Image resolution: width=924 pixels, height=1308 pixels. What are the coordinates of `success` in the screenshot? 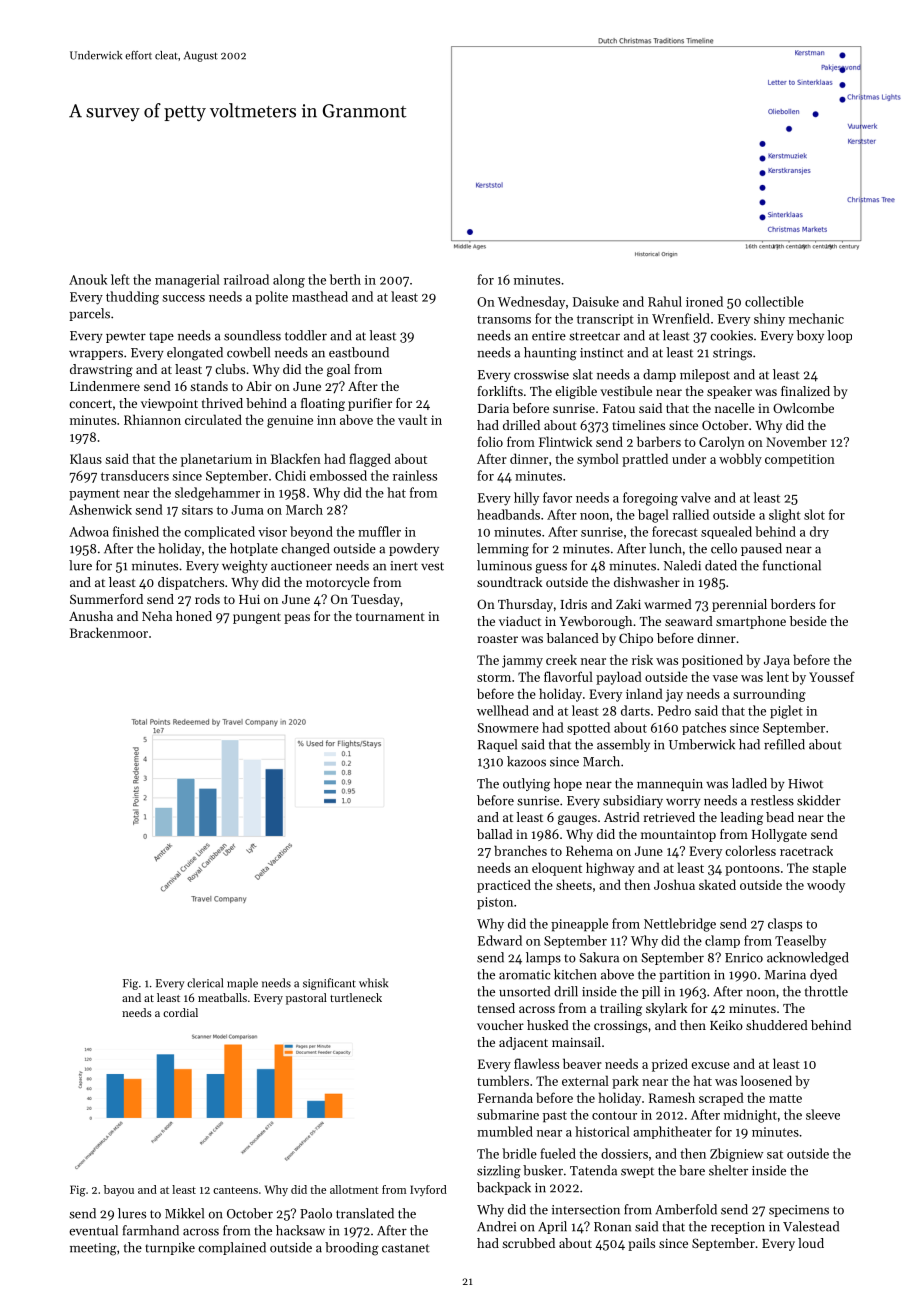 It's located at (183, 298).
